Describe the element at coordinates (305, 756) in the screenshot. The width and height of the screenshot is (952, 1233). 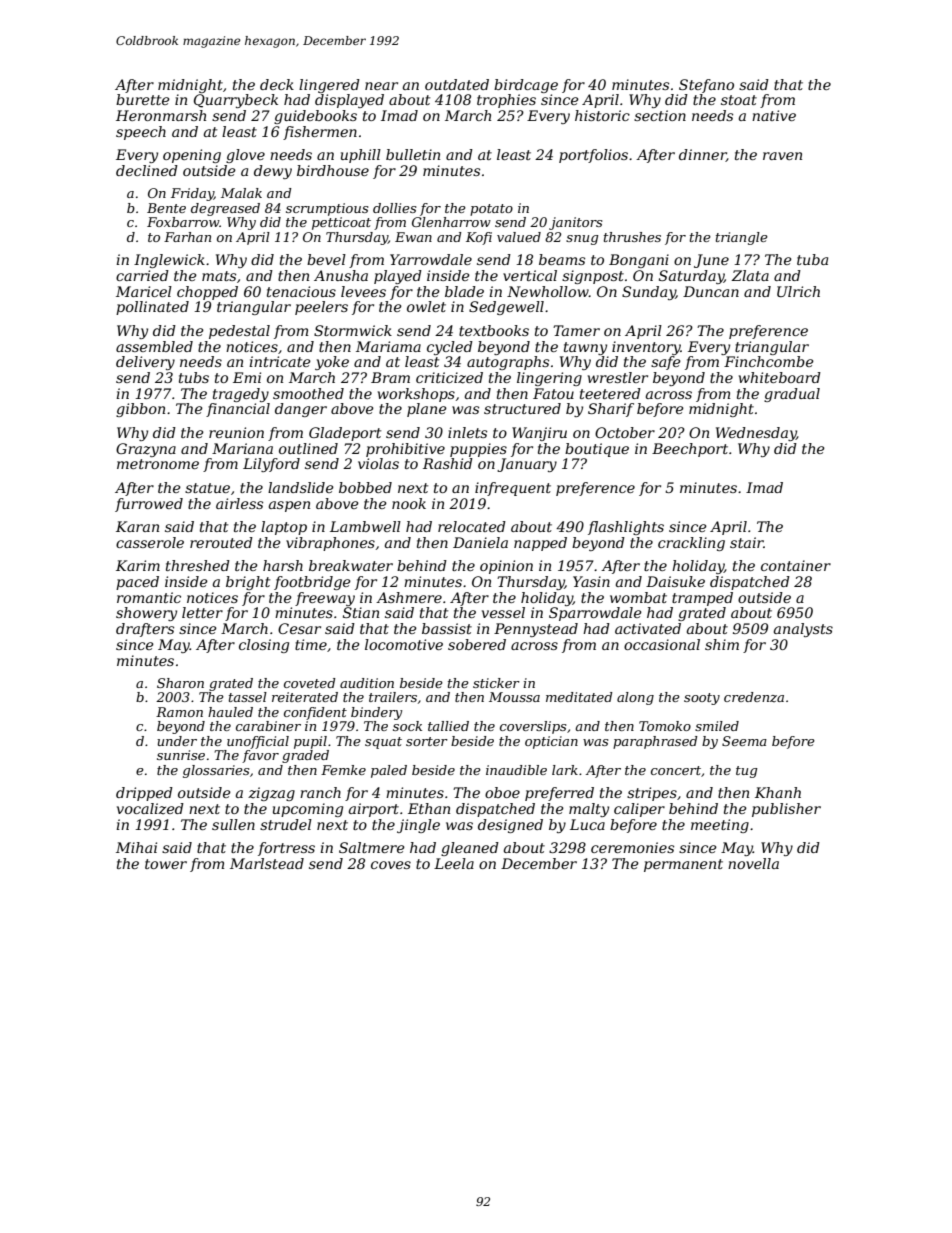
I see `graded` at that location.
